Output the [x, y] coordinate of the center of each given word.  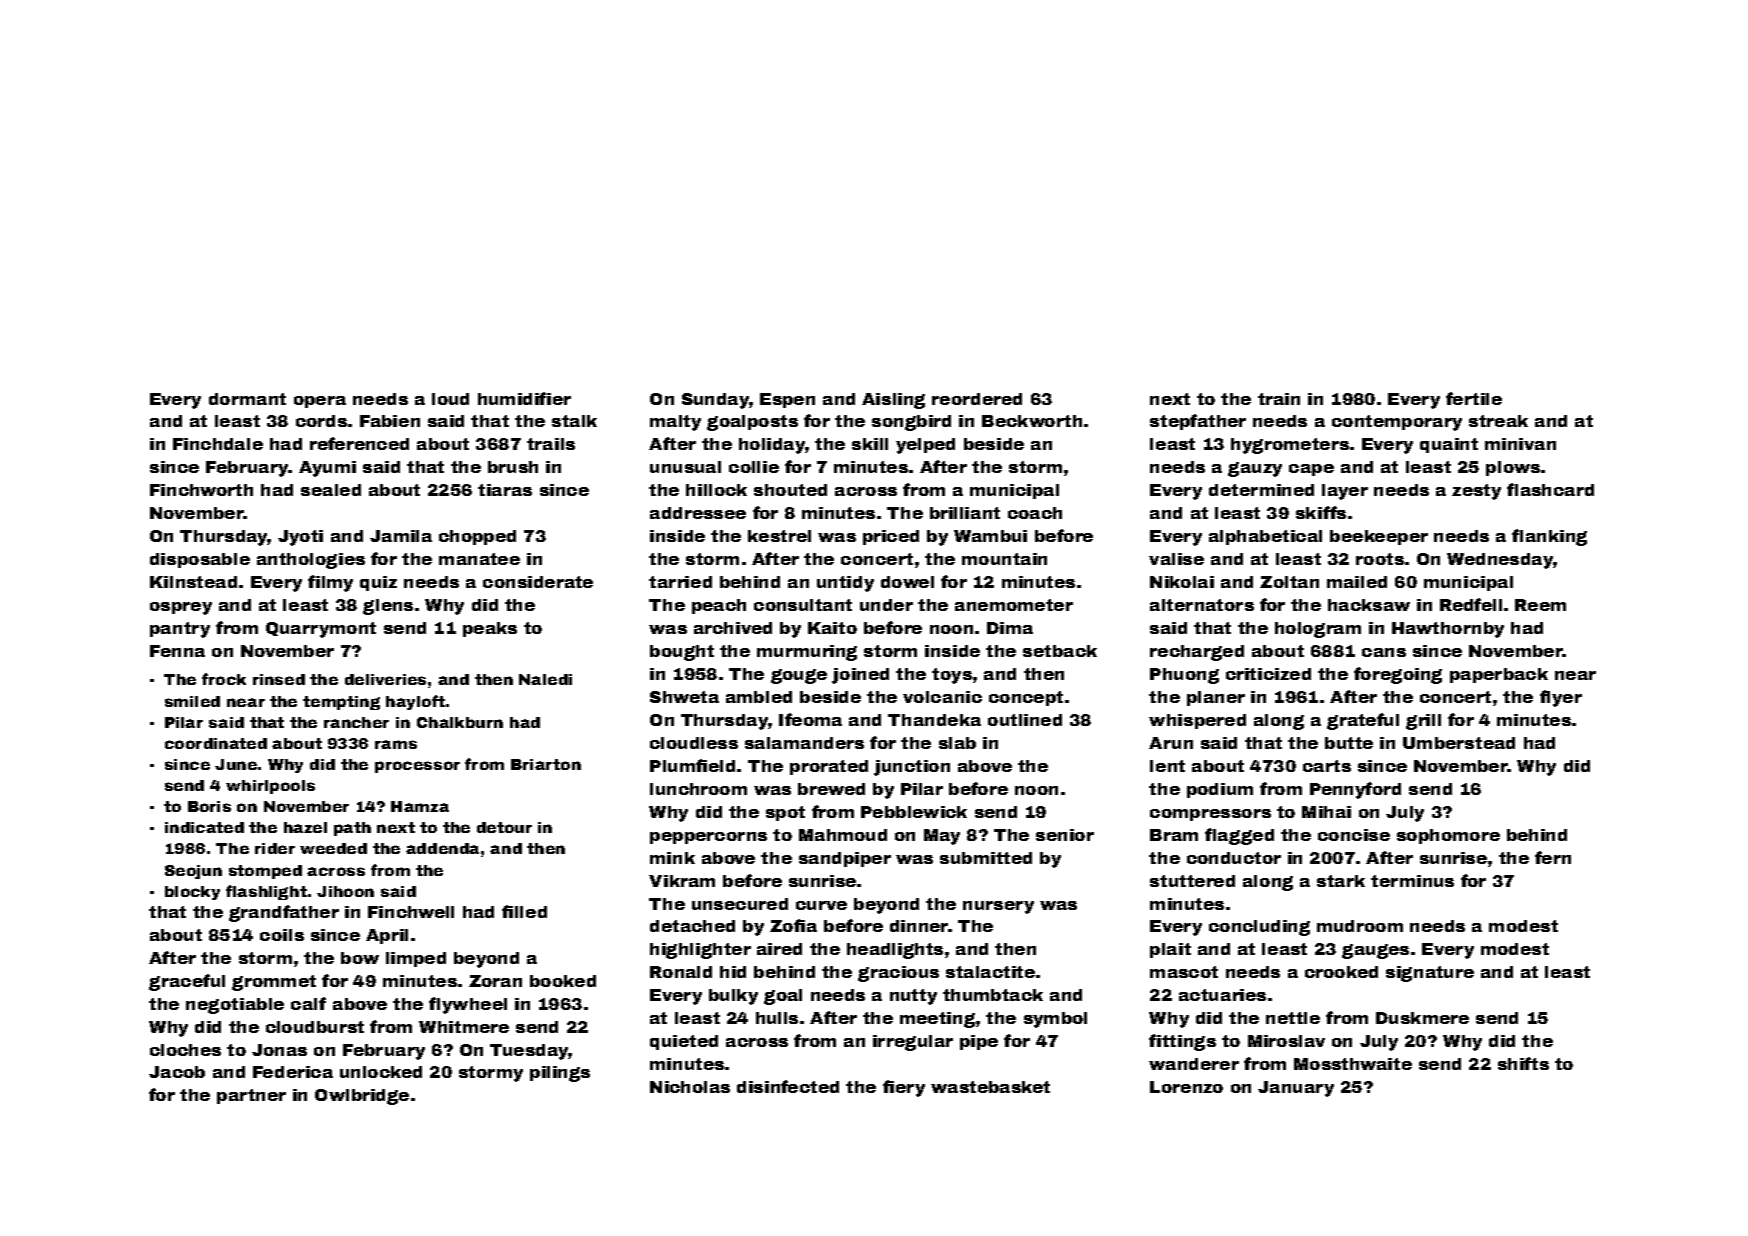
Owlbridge [362, 1097]
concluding [1259, 928]
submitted [986, 858]
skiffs [1321, 512]
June [236, 764]
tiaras [505, 490]
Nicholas [690, 1087]
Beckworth [1032, 421]
